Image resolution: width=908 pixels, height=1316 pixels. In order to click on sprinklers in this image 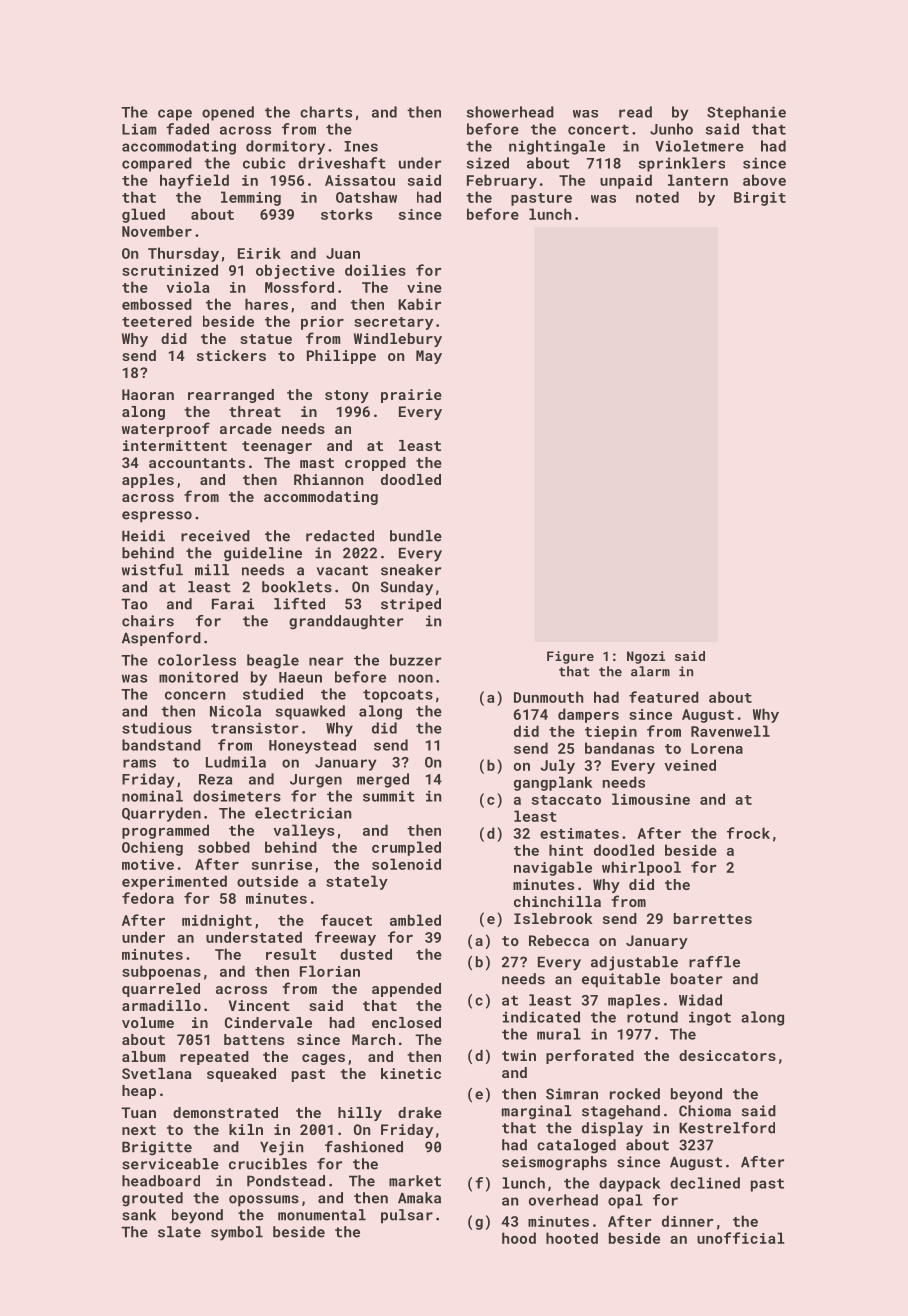, I will do `click(682, 164)`.
